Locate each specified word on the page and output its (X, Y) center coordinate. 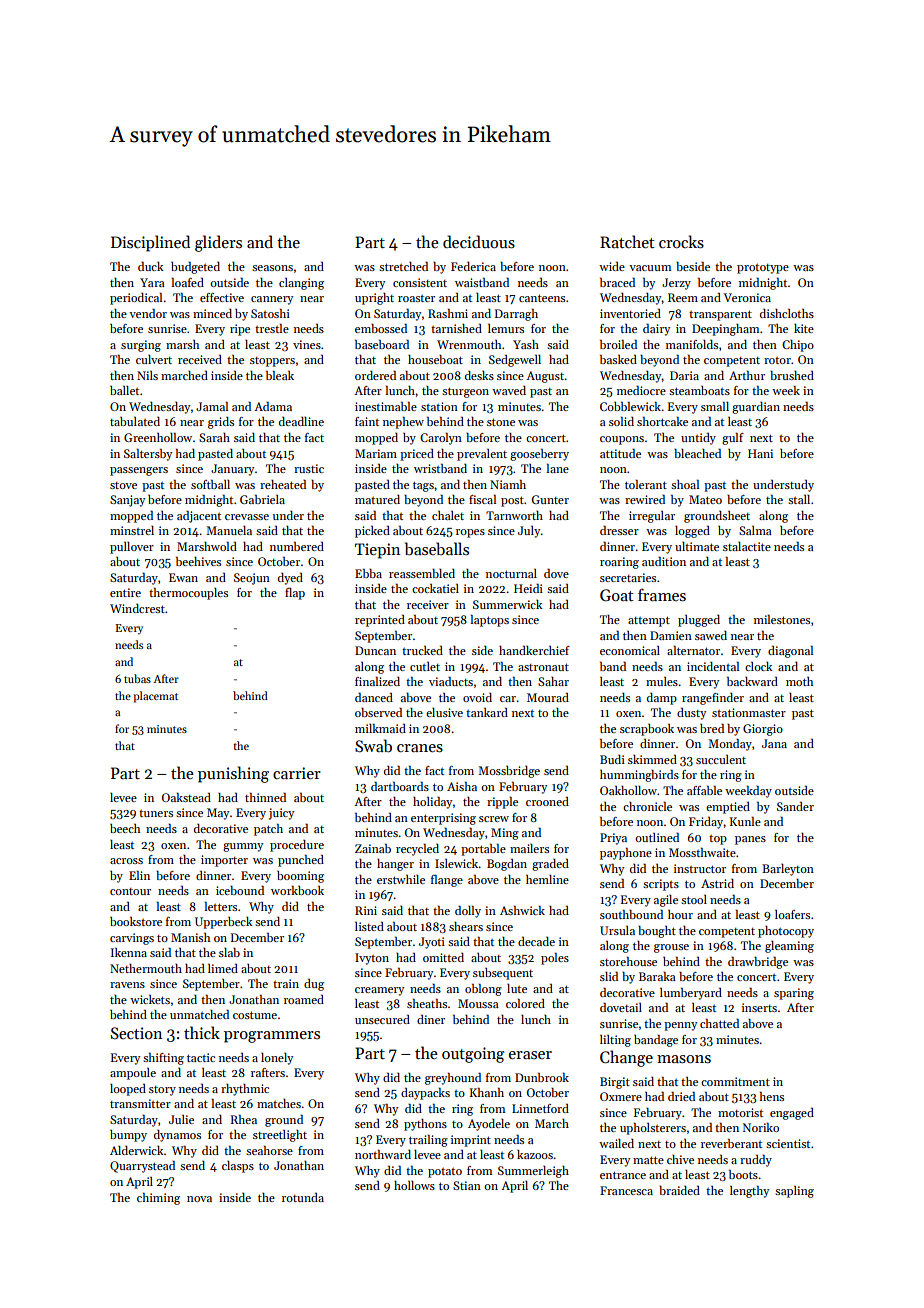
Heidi (528, 588)
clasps (238, 1167)
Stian (467, 1185)
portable (483, 850)
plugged (699, 621)
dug (314, 985)
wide (612, 266)
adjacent (199, 517)
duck (150, 266)
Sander (795, 806)
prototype (763, 269)
